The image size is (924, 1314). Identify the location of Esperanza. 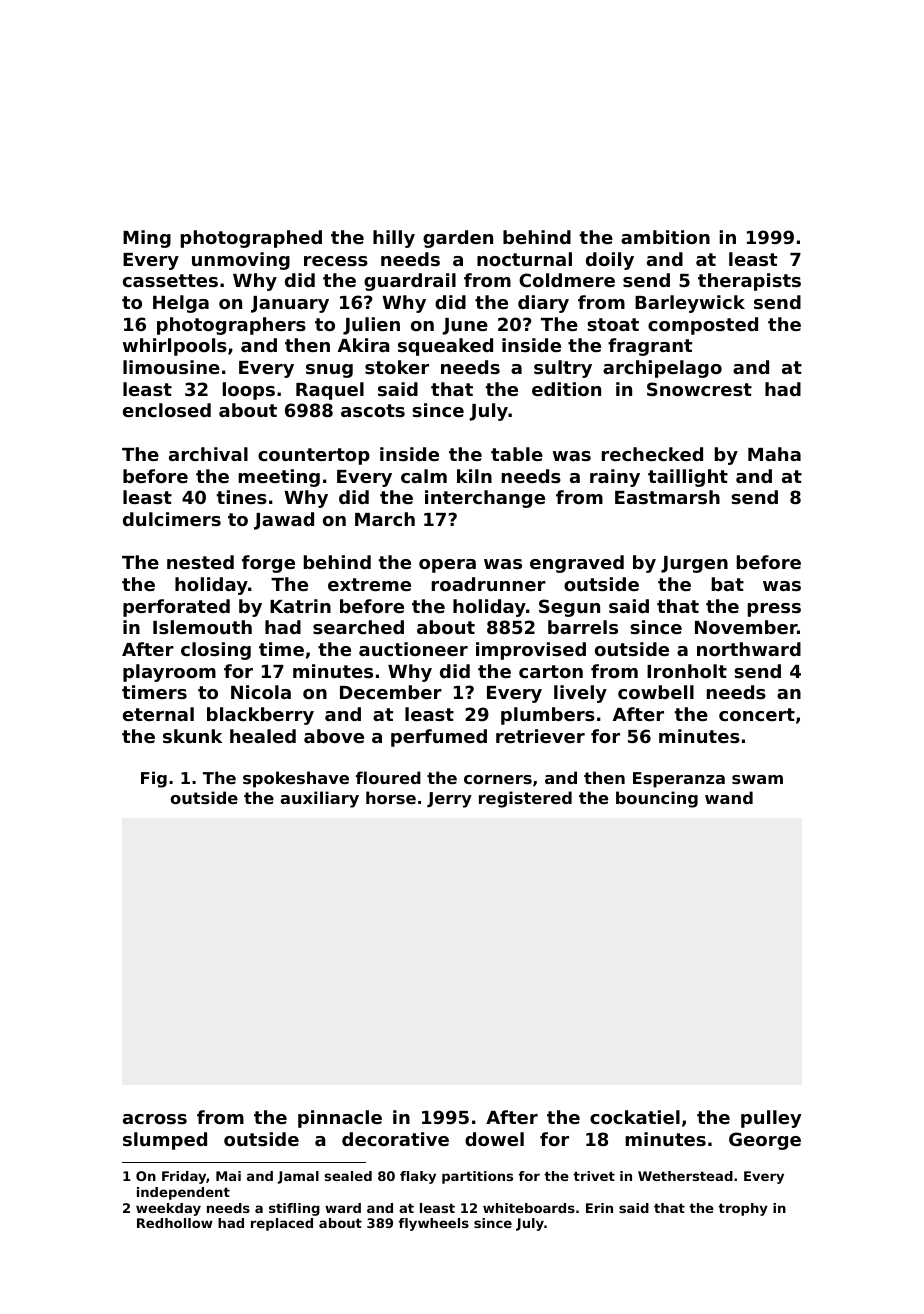
(679, 780).
